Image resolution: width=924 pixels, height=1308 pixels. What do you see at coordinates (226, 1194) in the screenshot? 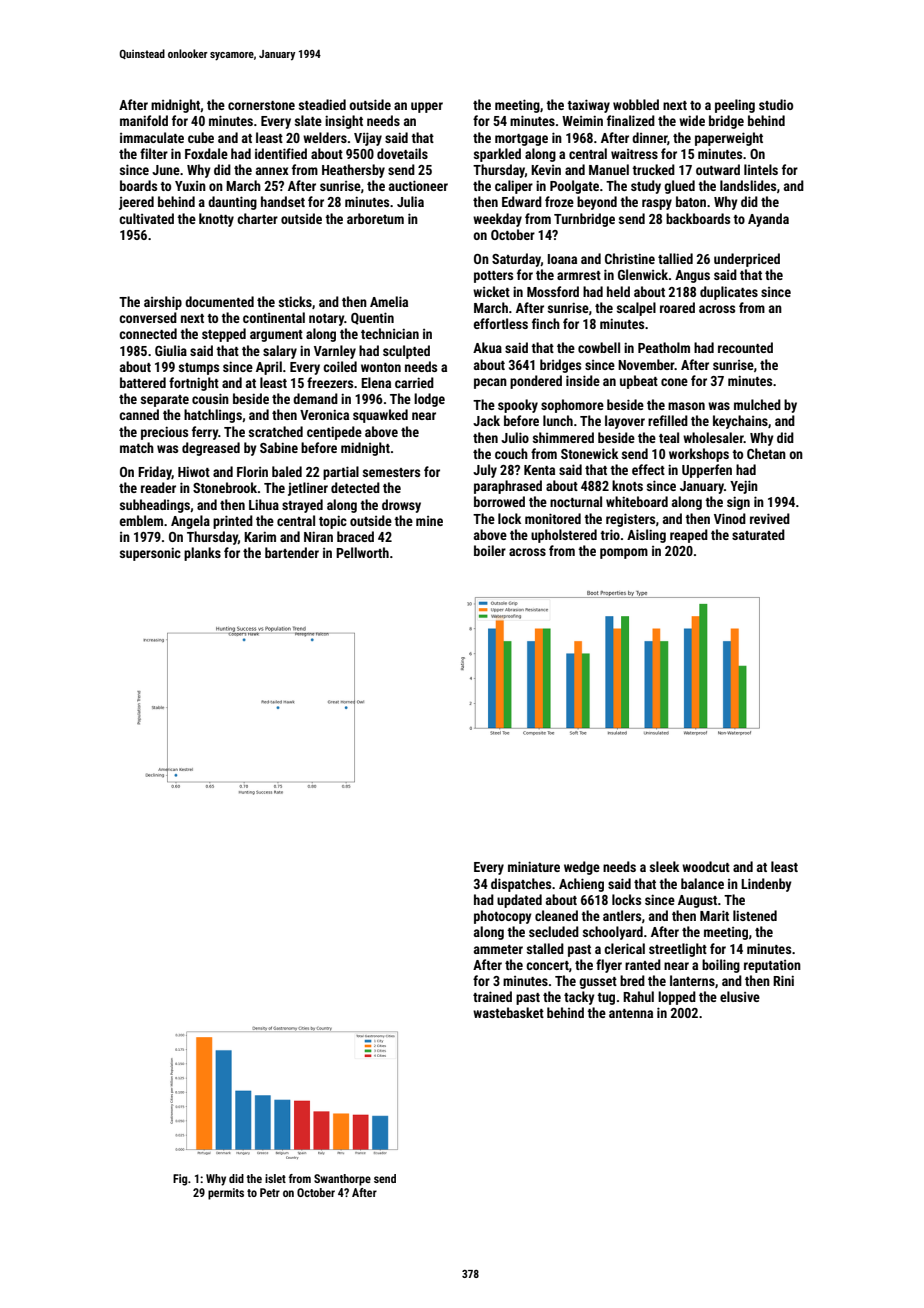
I see `permits` at bounding box center [226, 1194].
